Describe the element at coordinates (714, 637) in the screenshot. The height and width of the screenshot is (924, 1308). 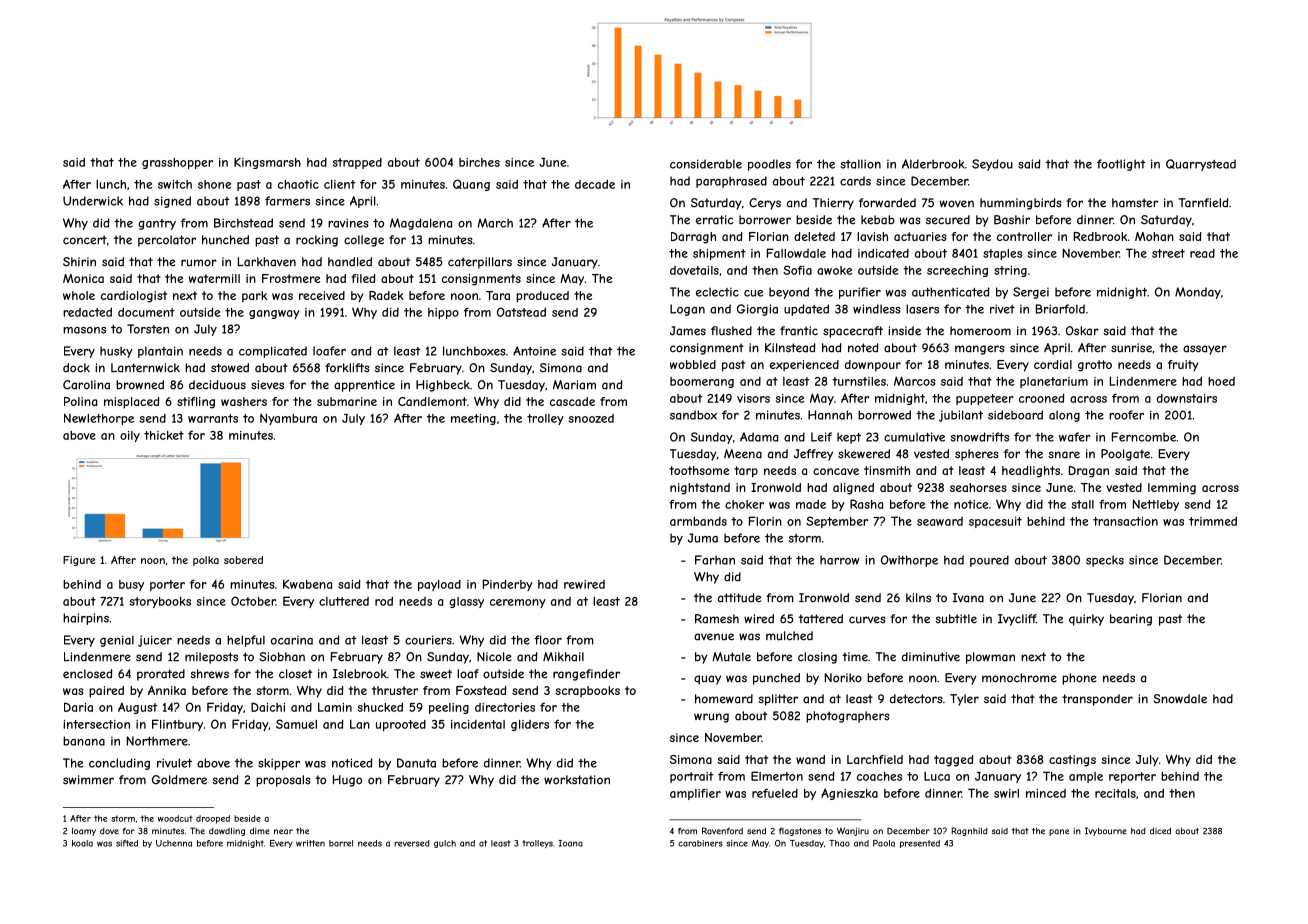
I see `avenue` at that location.
